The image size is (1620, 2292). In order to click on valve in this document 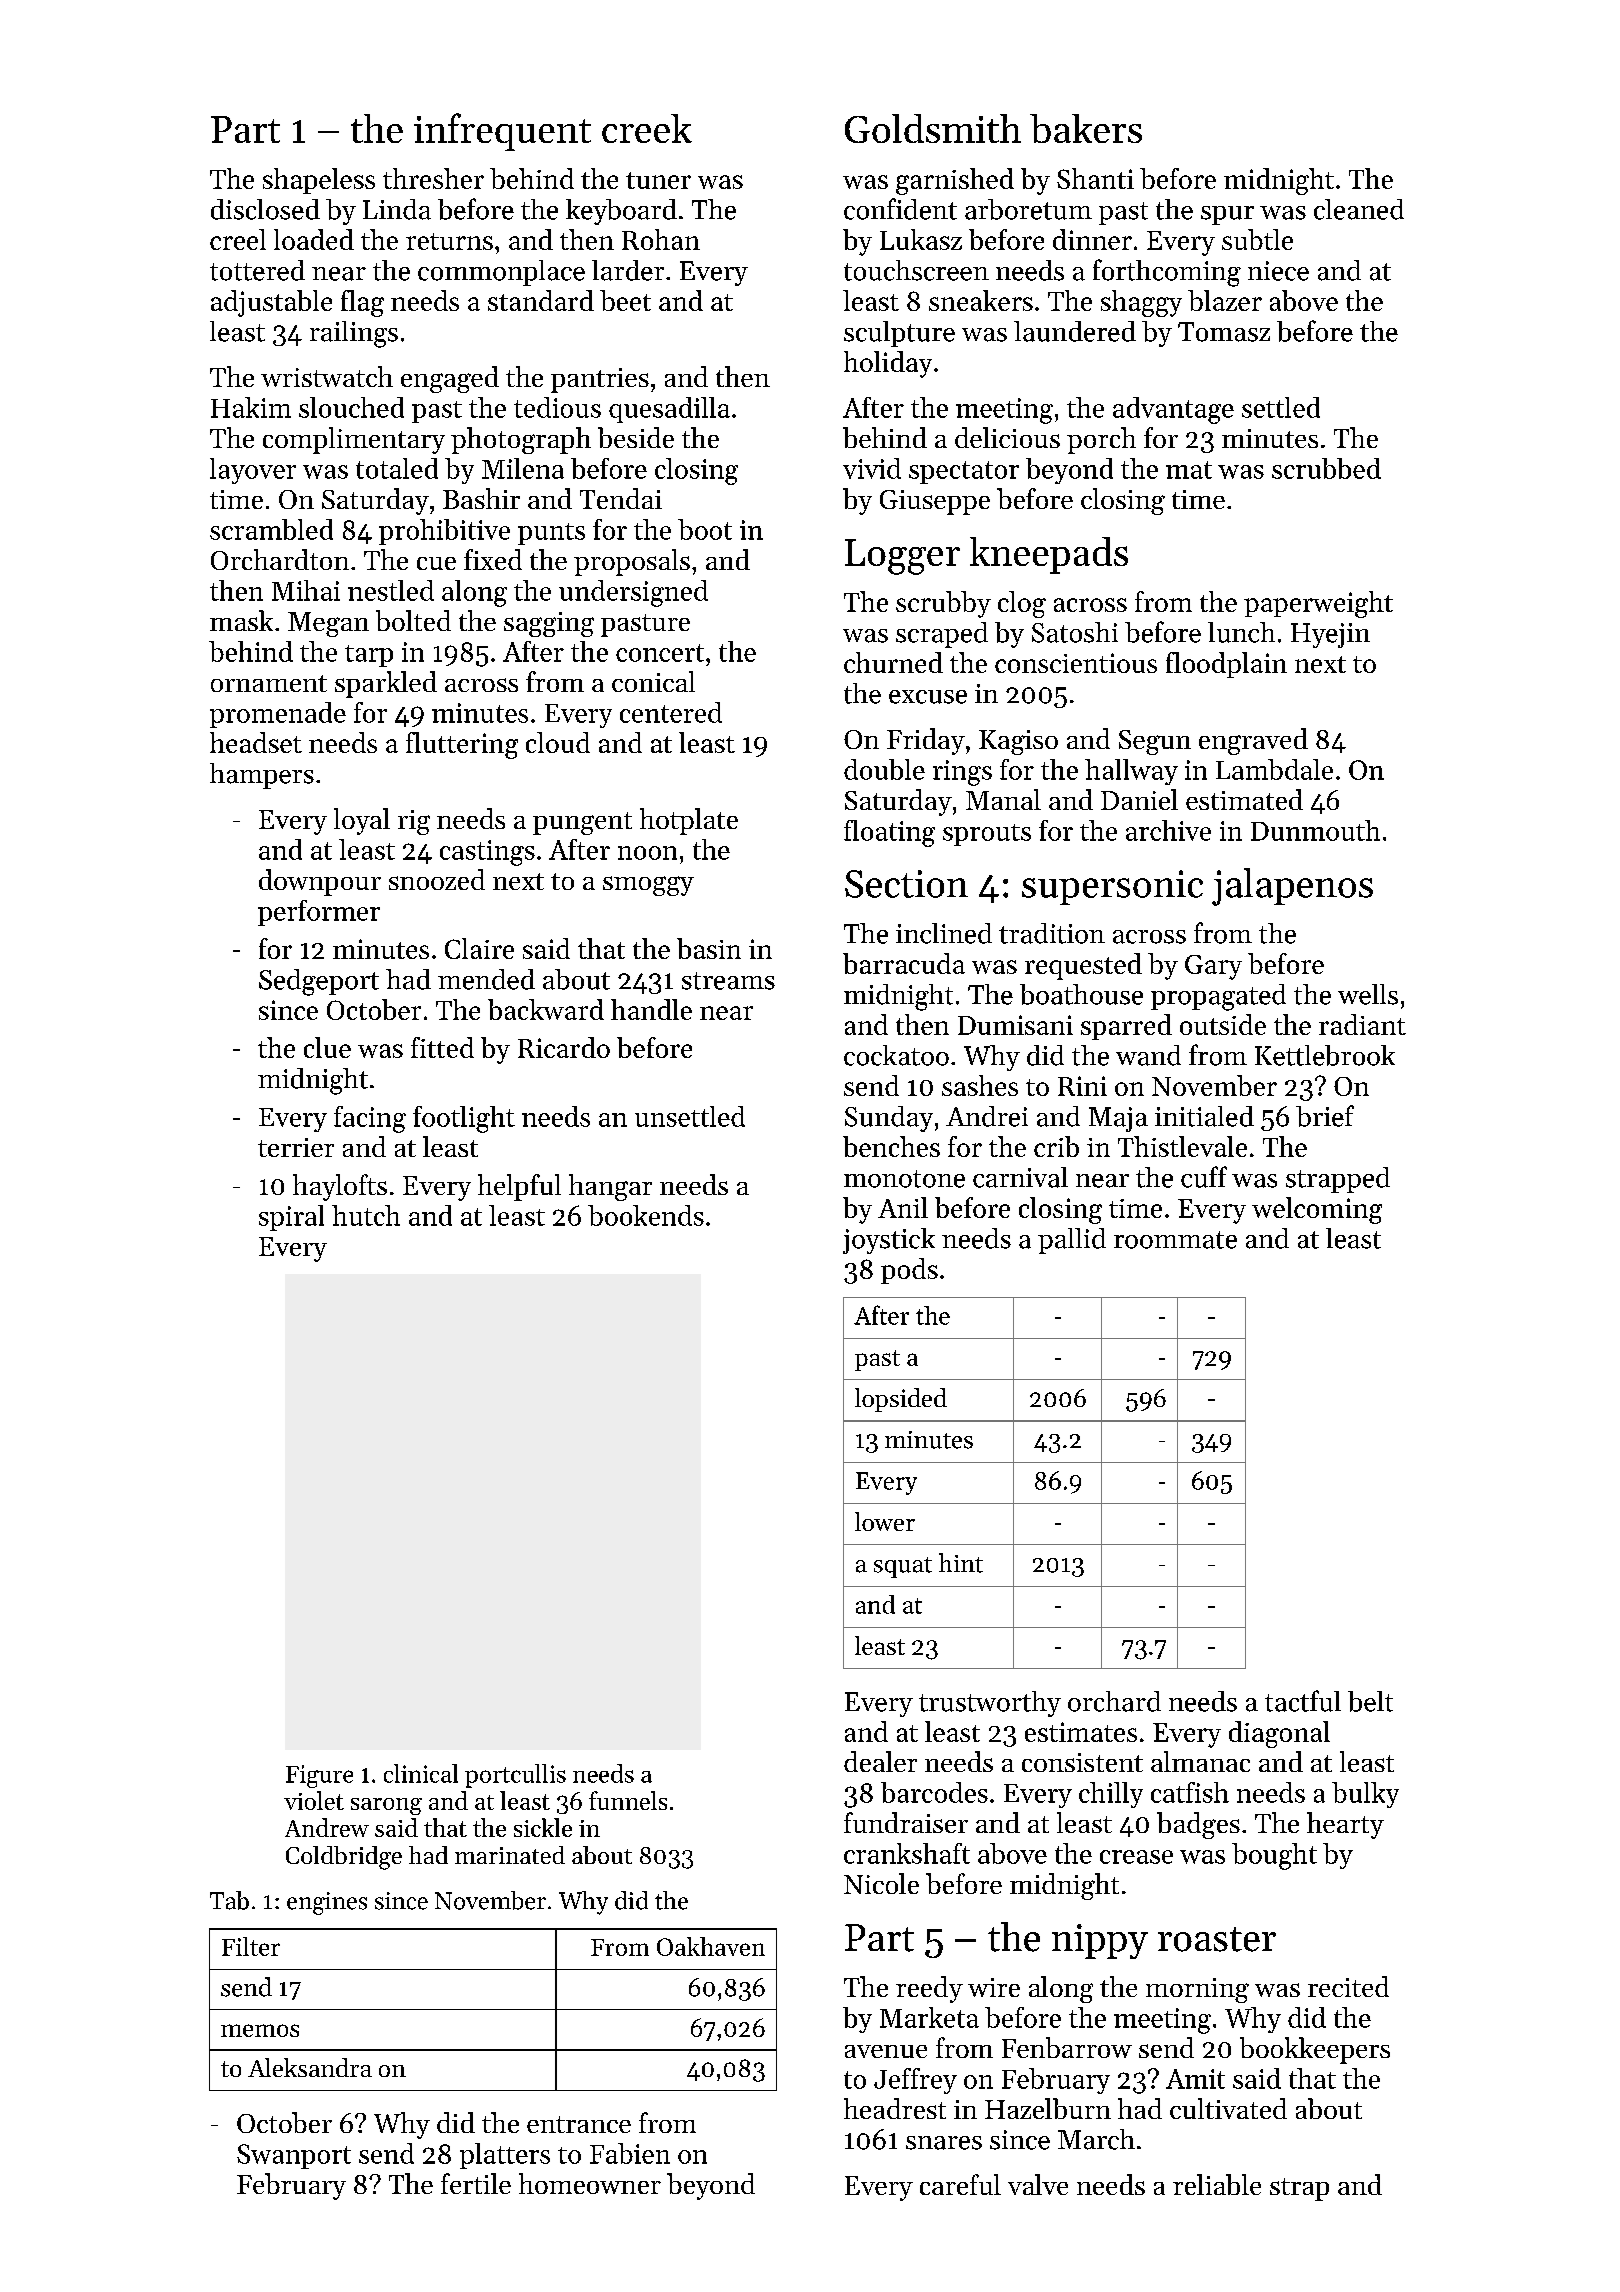, I will do `click(1038, 2184)`.
